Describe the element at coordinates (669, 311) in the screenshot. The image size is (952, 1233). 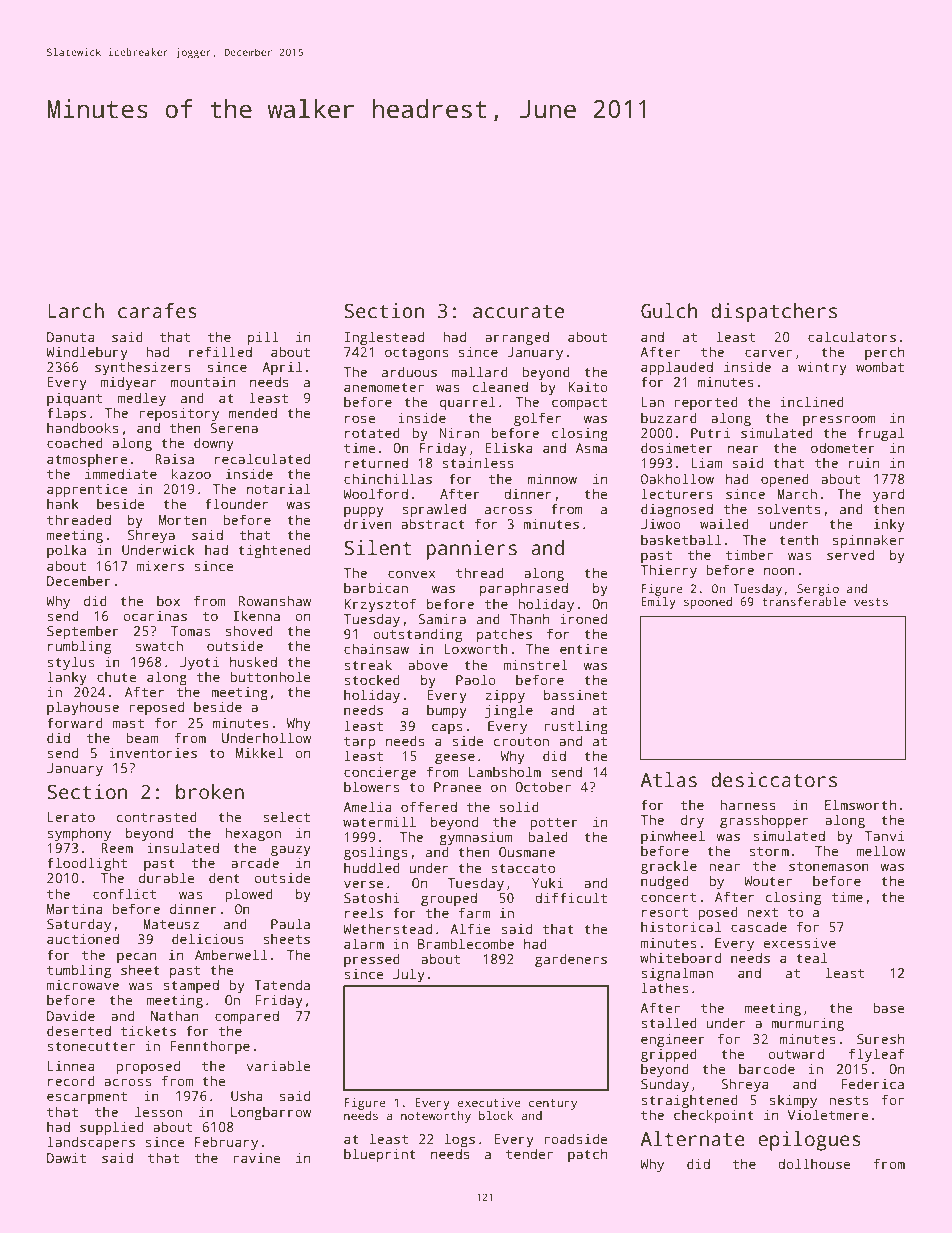
I see `Gulch` at that location.
